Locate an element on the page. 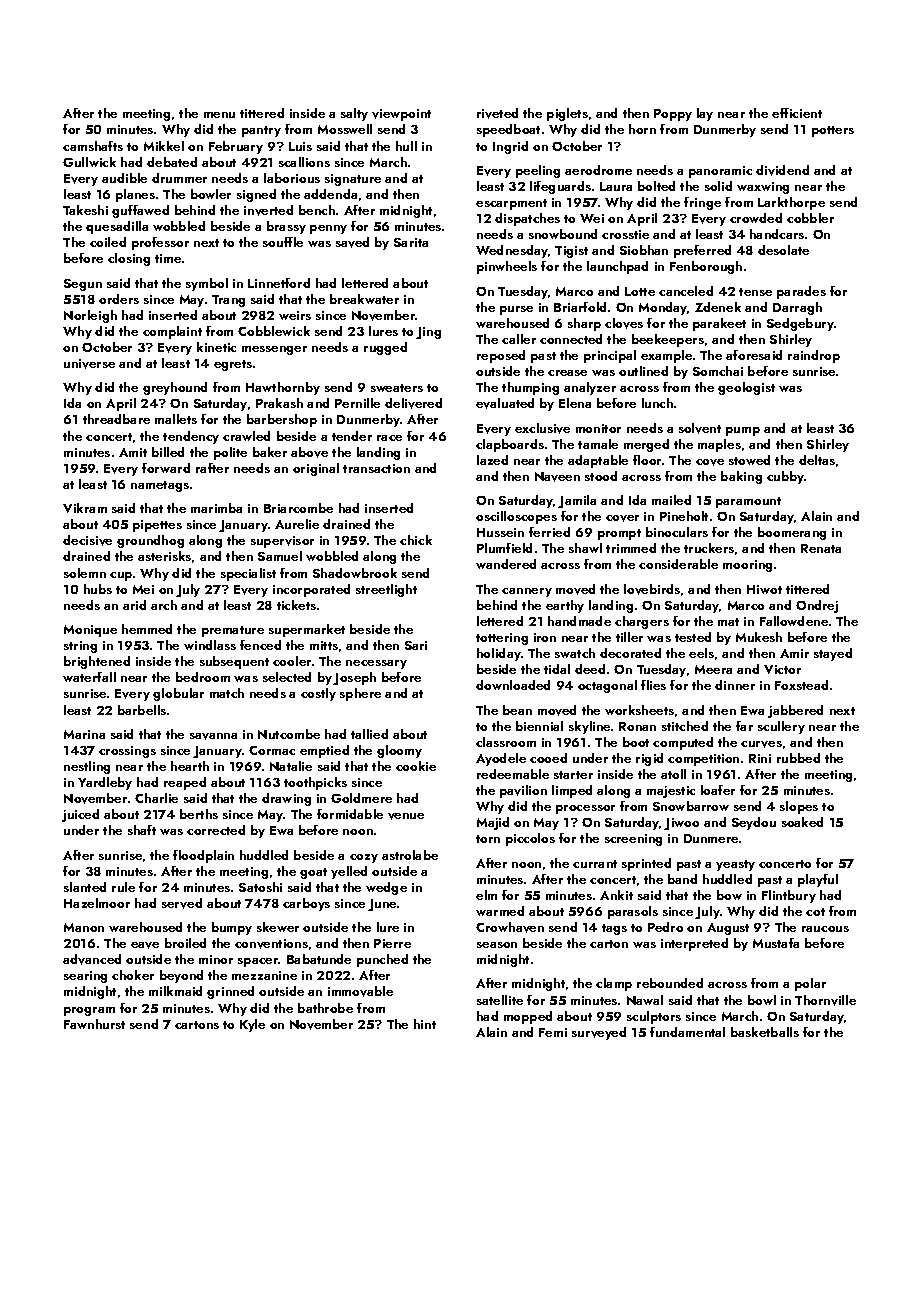 Image resolution: width=924 pixels, height=1308 pixels. formidable is located at coordinates (350, 814).
